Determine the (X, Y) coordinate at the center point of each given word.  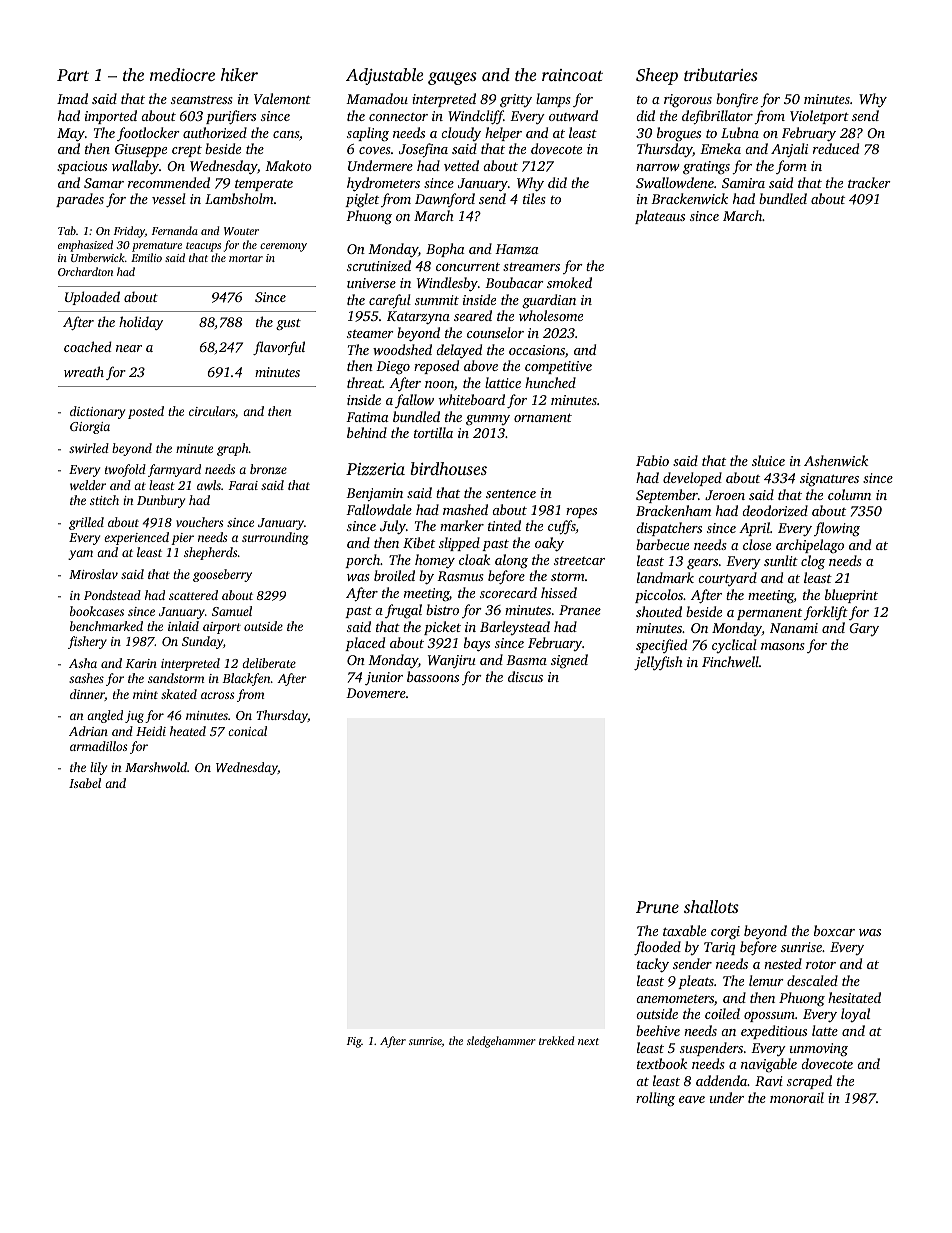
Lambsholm (239, 198)
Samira (743, 183)
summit (437, 300)
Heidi (151, 731)
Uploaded (92, 298)
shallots (711, 906)
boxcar (834, 930)
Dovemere (376, 693)
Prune (657, 907)
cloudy (461, 134)
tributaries (721, 74)
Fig (354, 1042)
